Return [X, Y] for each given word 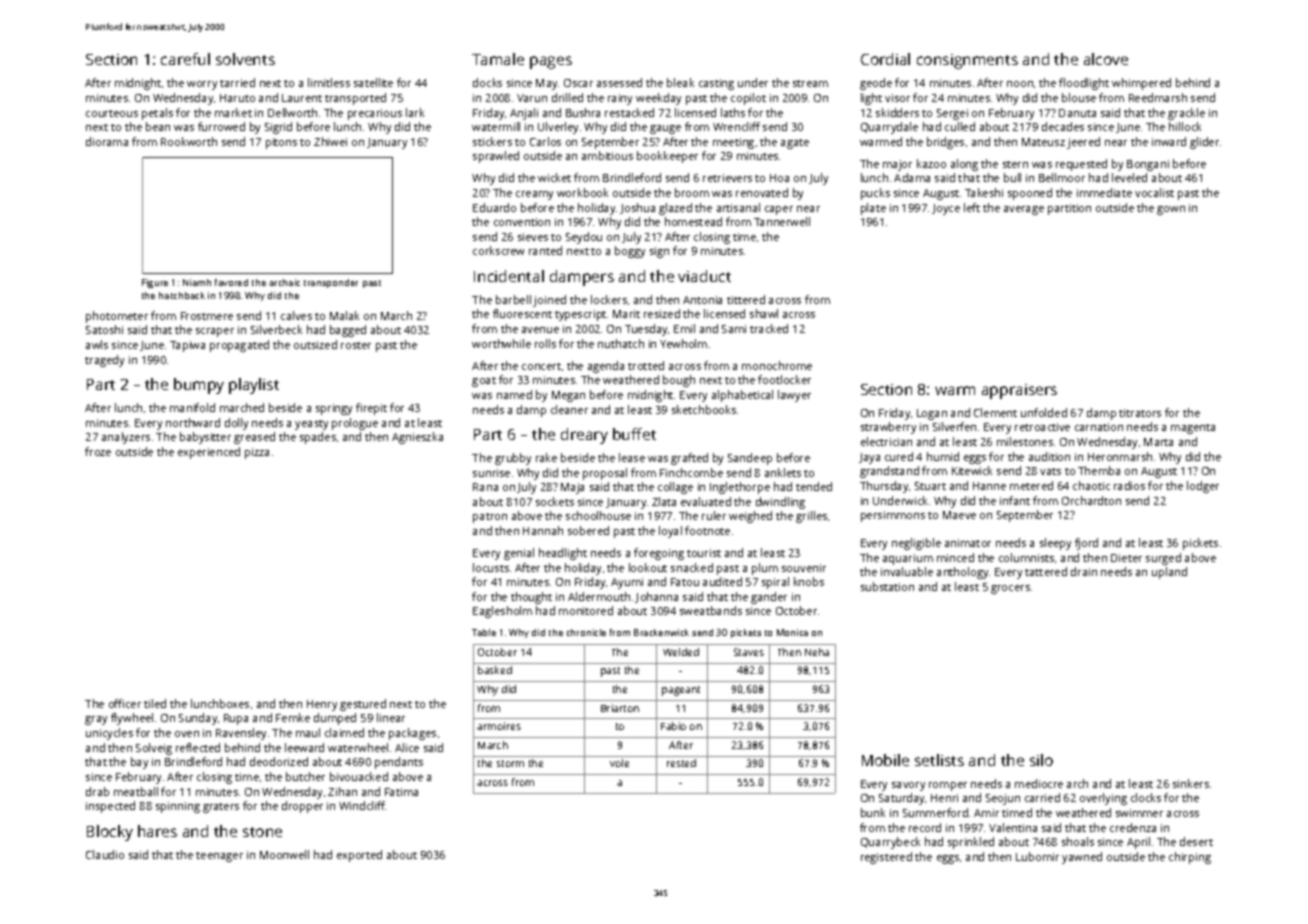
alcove [1106, 59]
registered [886, 858]
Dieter [1126, 558]
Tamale [498, 59]
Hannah [543, 530]
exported [359, 856]
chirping [1190, 858]
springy [334, 409]
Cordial [885, 59]
